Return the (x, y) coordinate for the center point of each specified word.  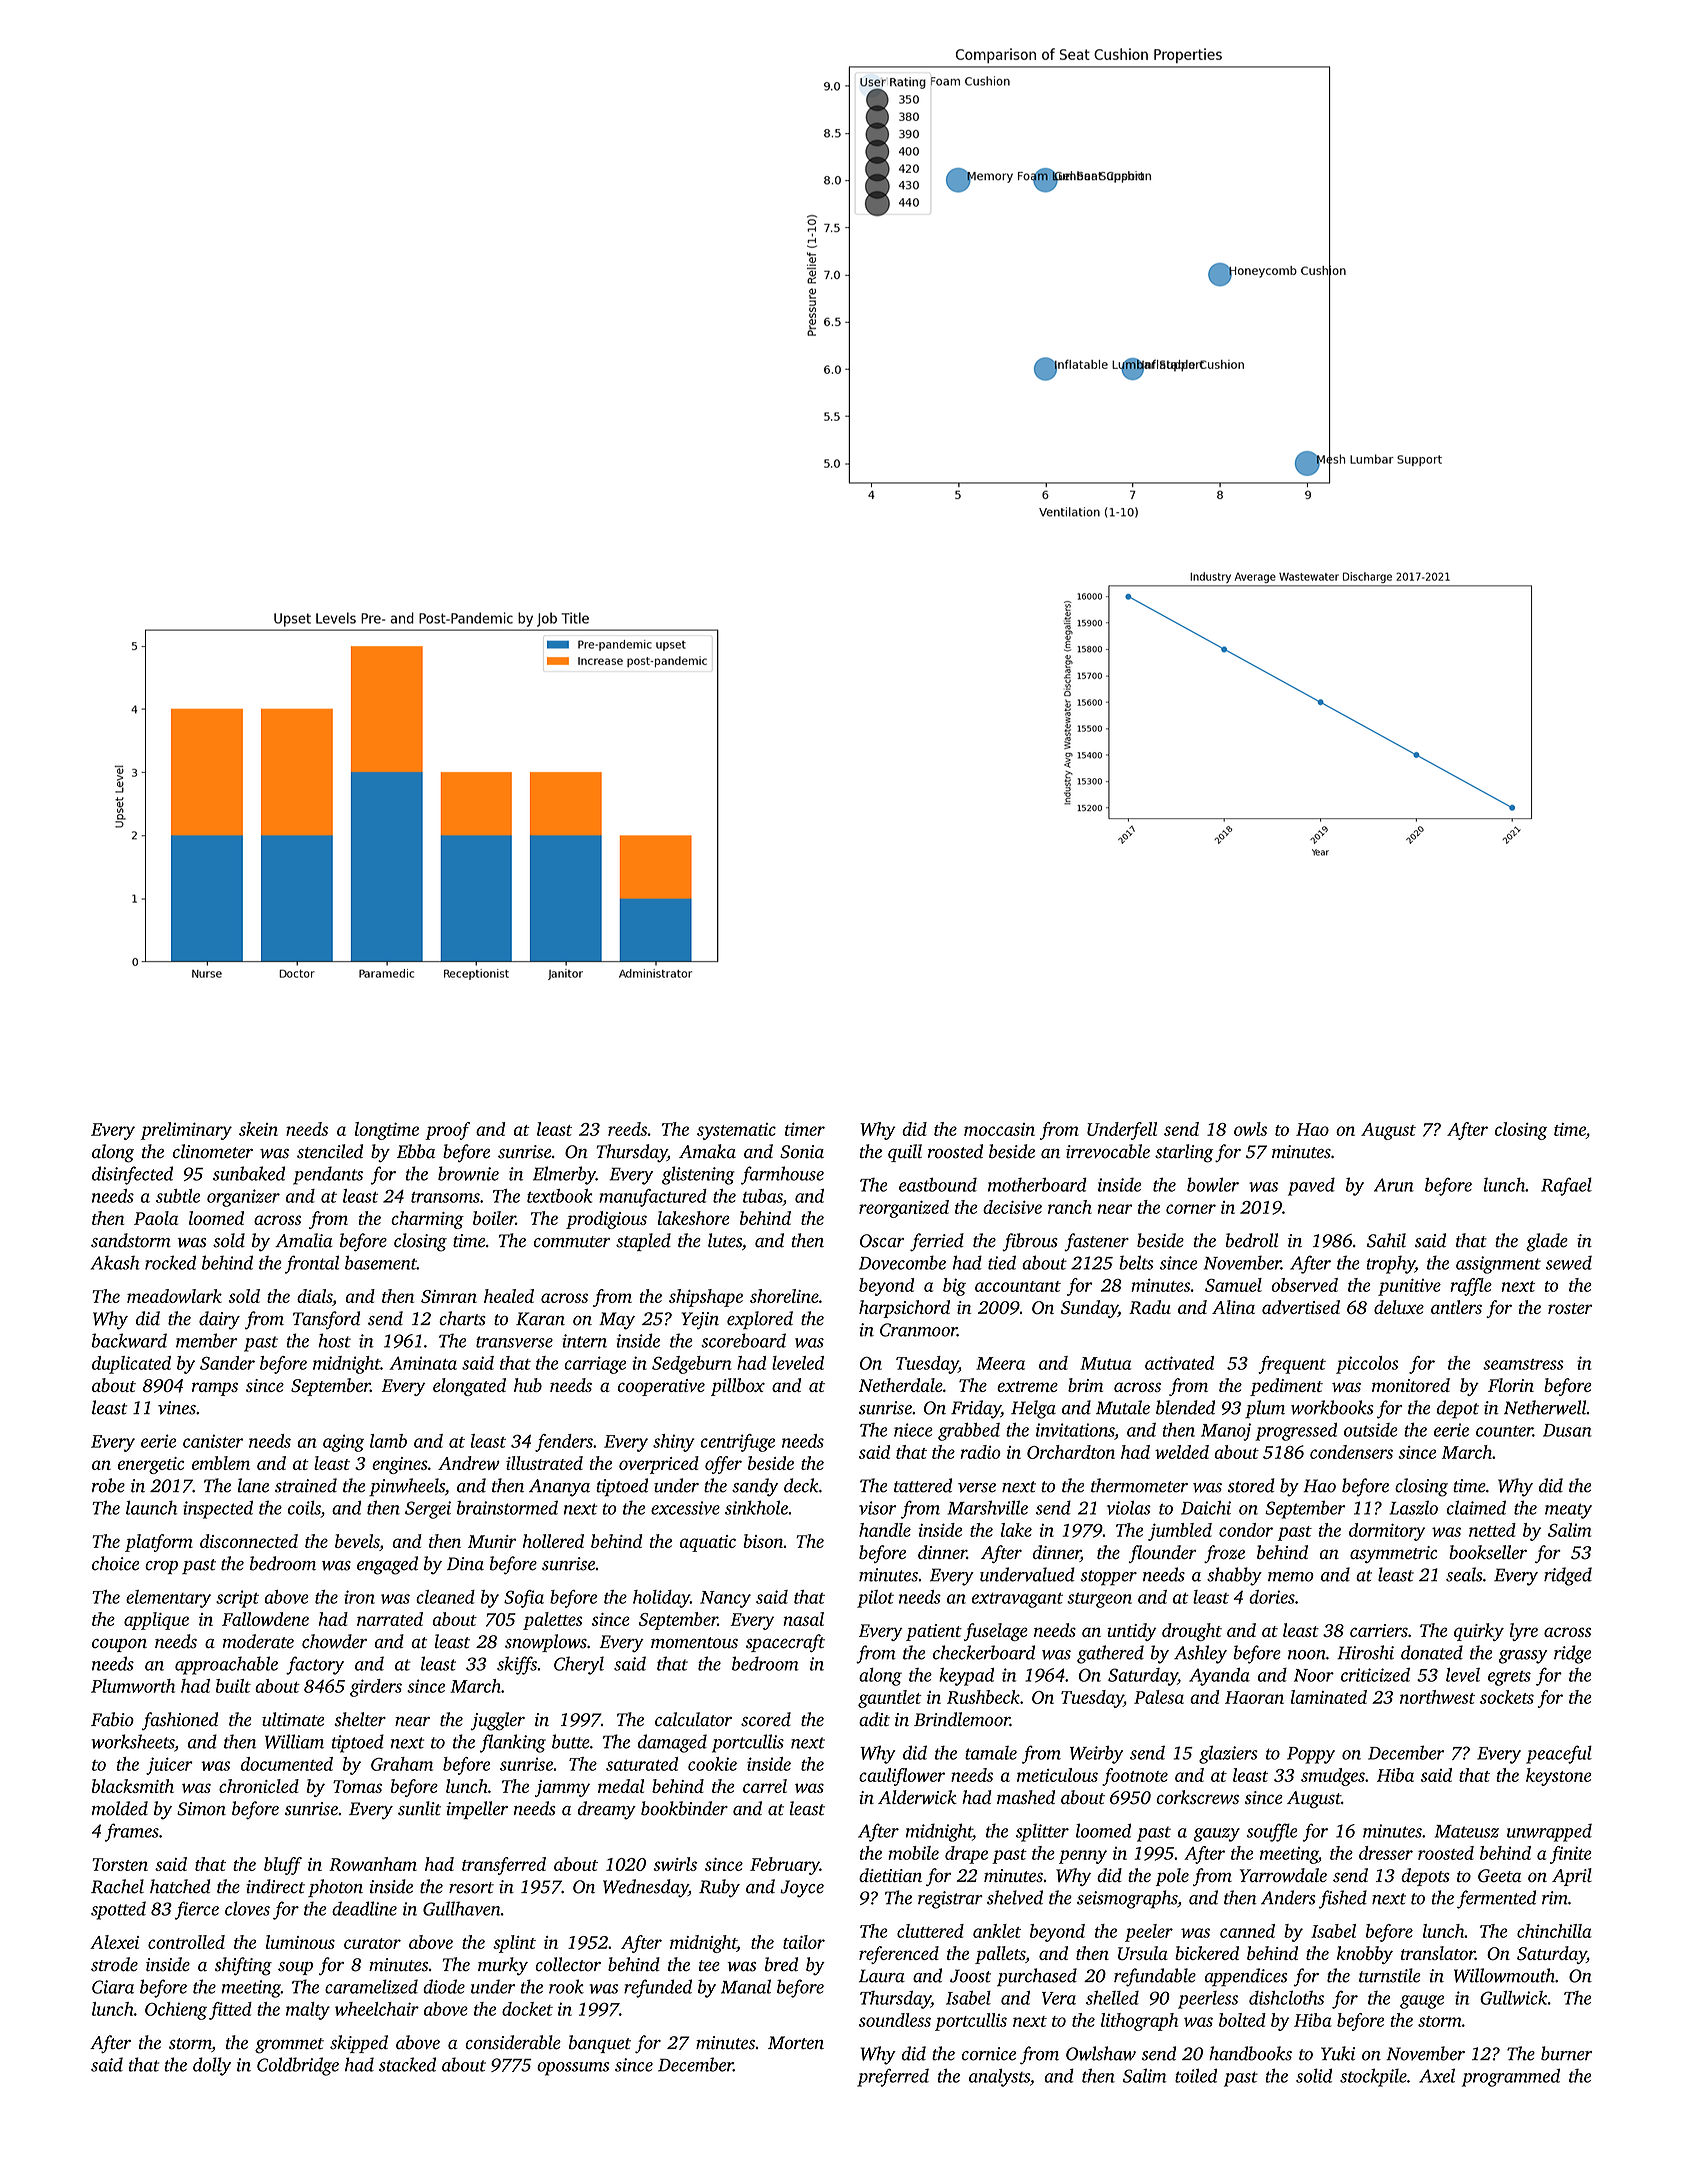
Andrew (469, 1463)
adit (874, 1719)
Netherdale (901, 1385)
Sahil (1386, 1240)
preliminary (186, 1131)
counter (1504, 1431)
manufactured (653, 1198)
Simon (201, 1809)
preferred (893, 2077)
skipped (359, 2044)
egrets (1509, 1678)
